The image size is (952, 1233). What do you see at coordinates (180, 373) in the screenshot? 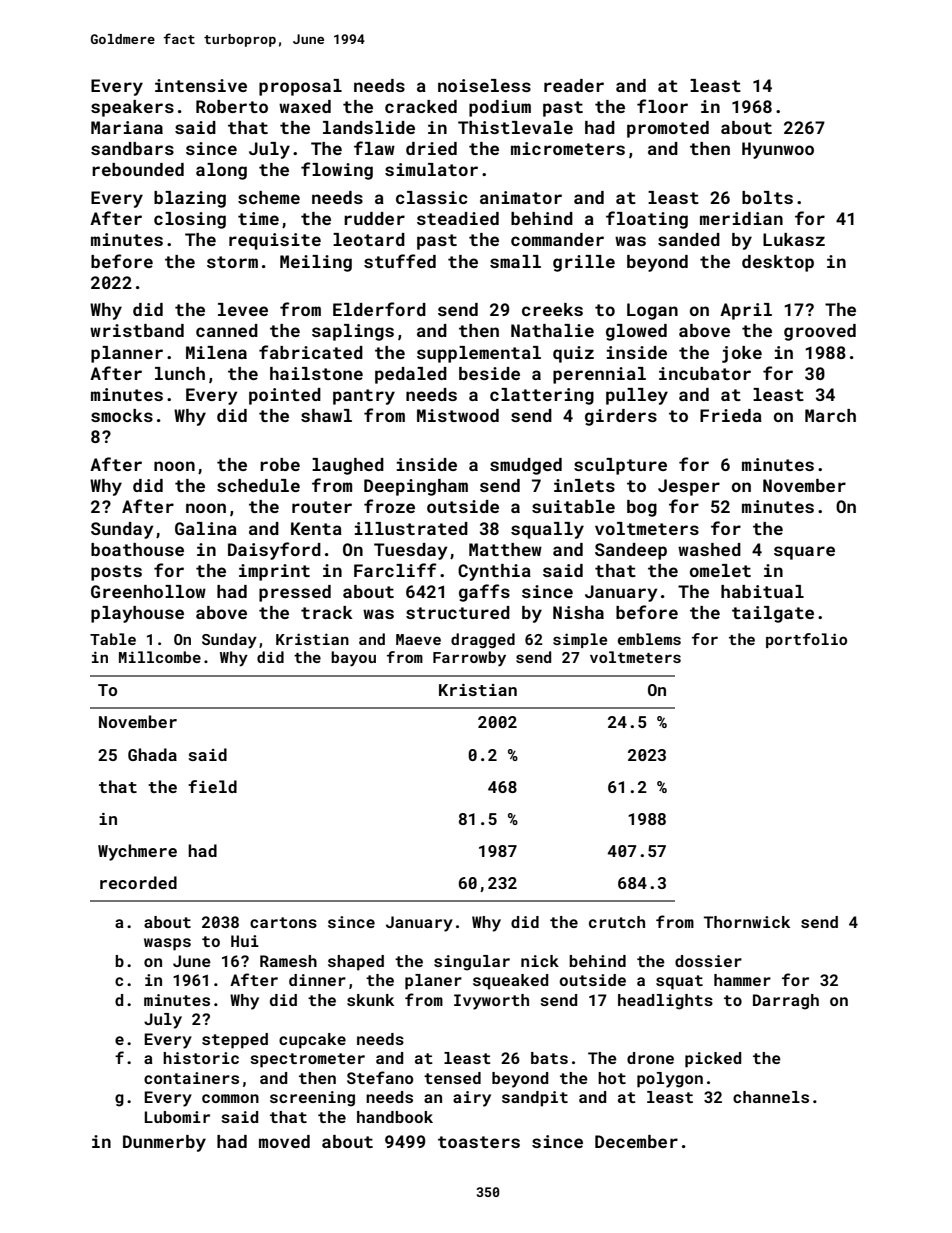
I see `lunch` at bounding box center [180, 373].
